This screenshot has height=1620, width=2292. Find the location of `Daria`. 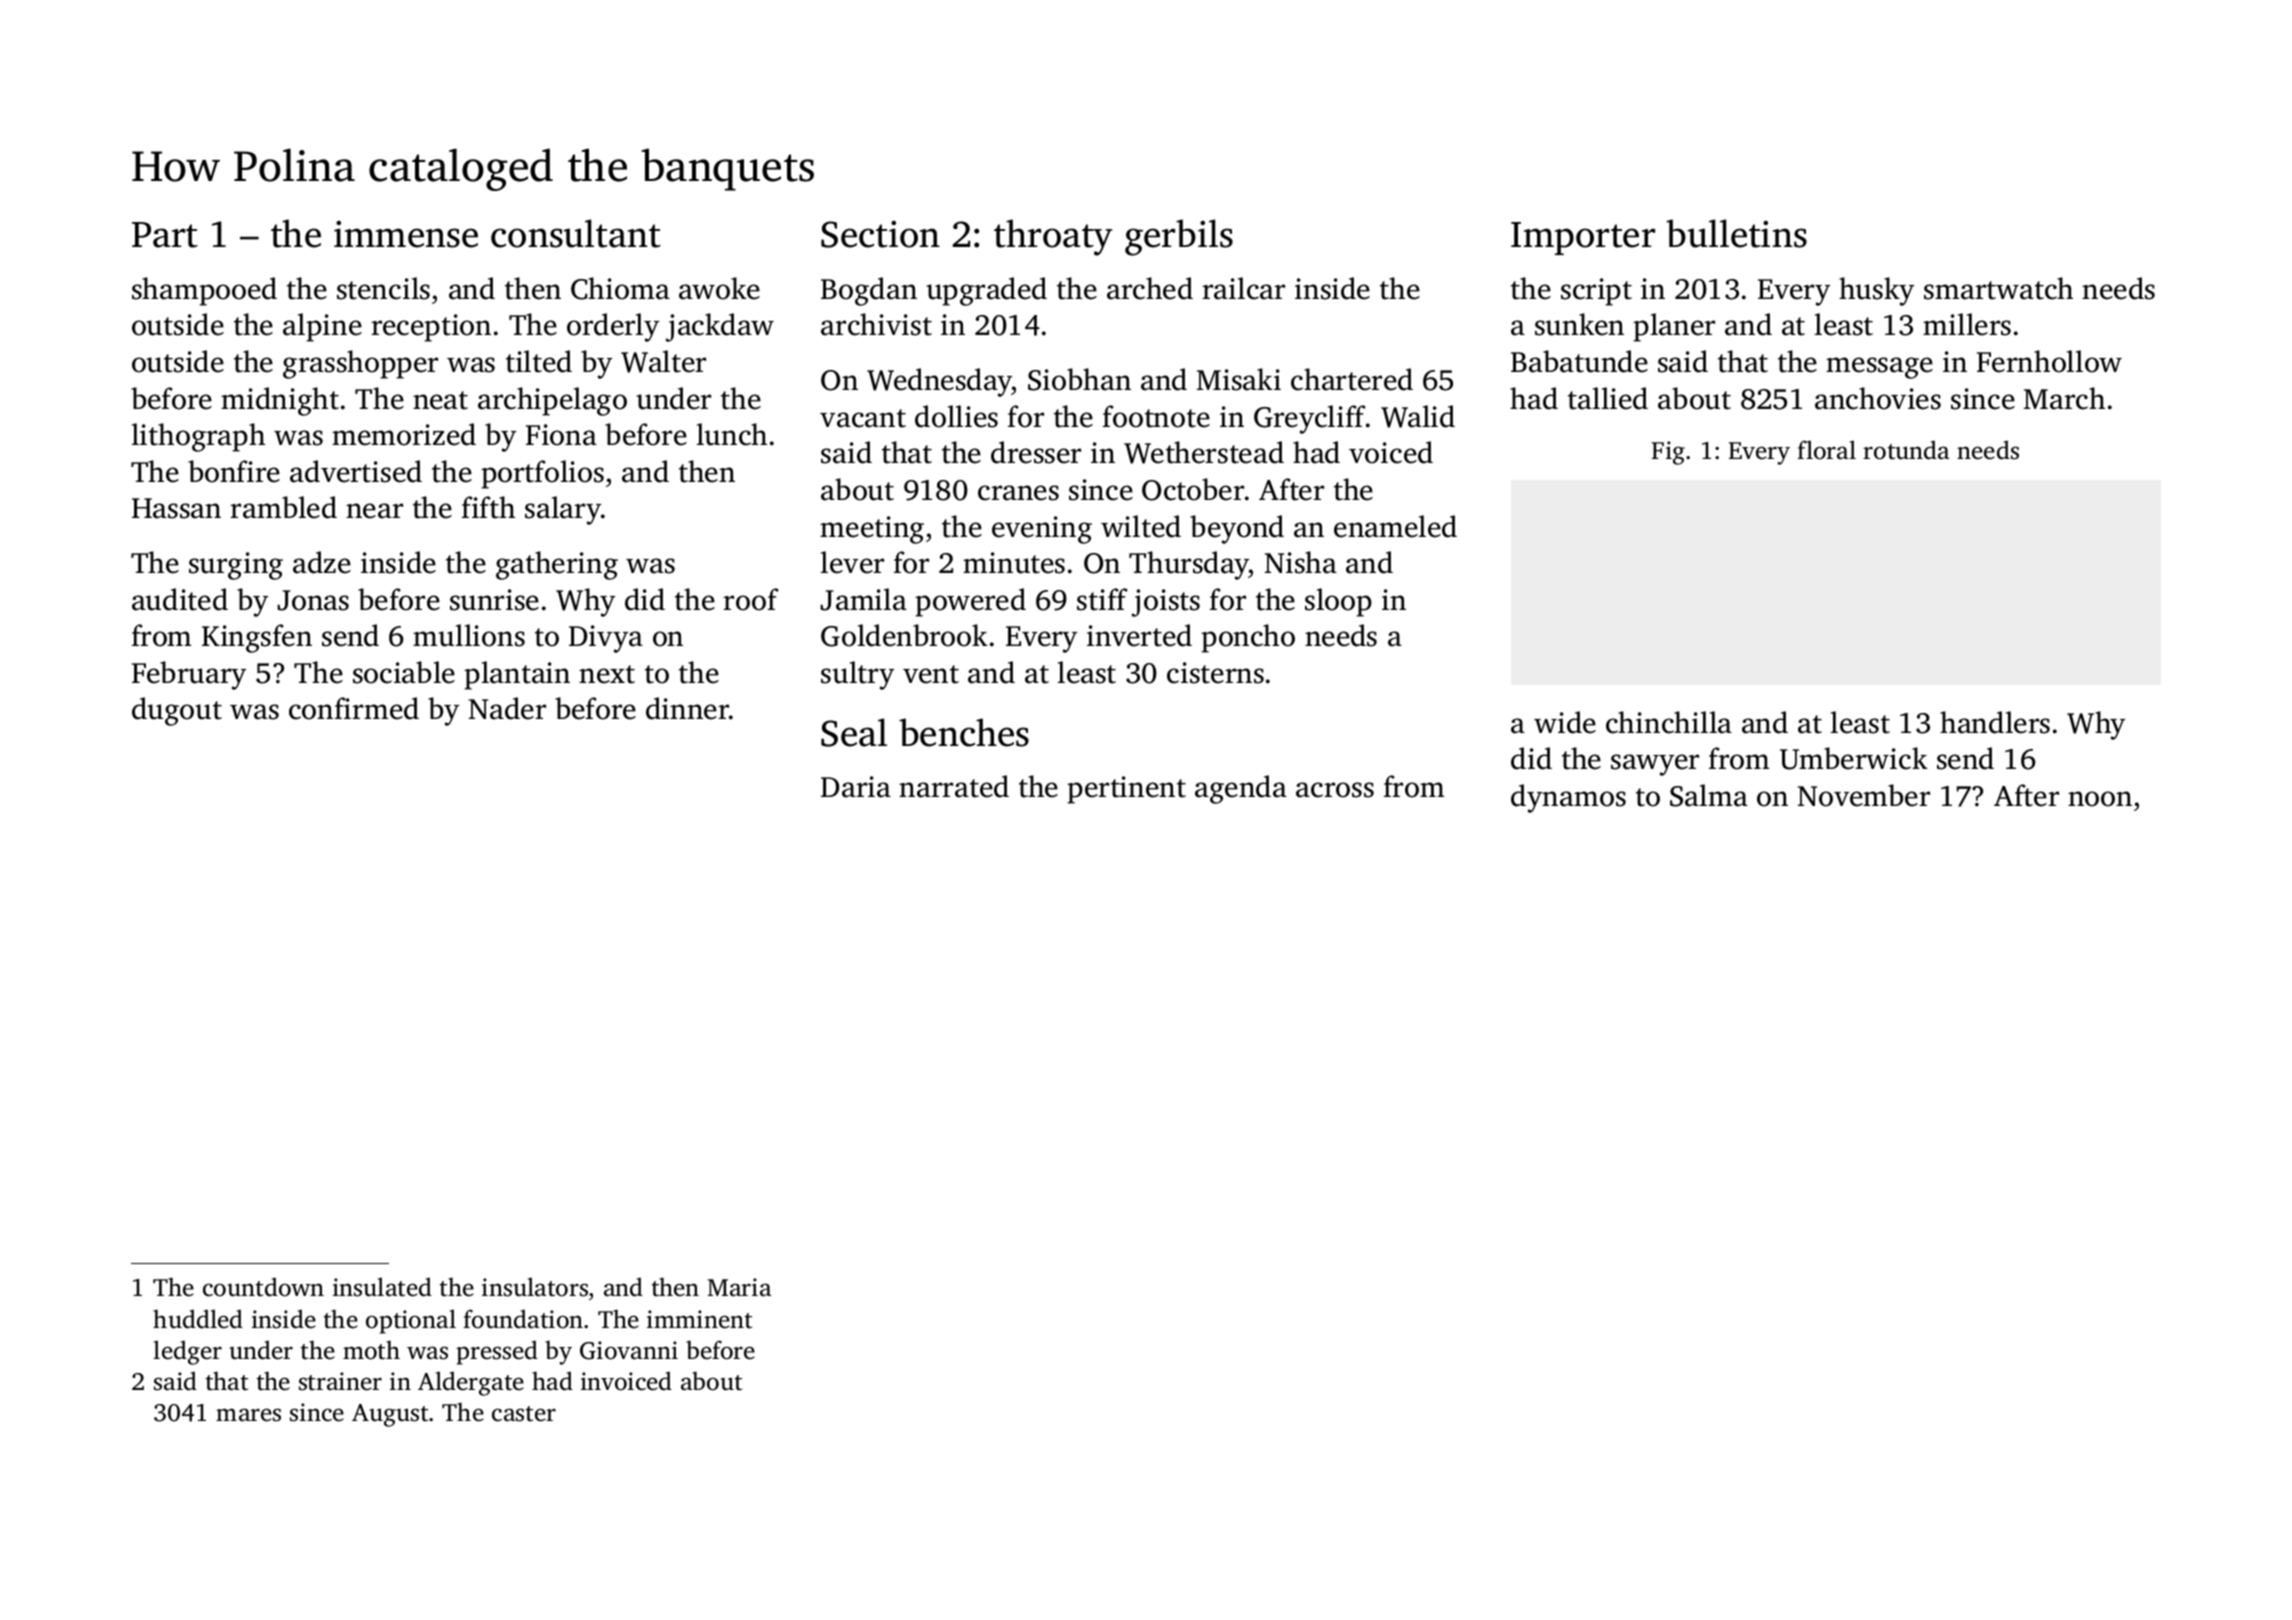

Daria is located at coordinates (856, 787).
